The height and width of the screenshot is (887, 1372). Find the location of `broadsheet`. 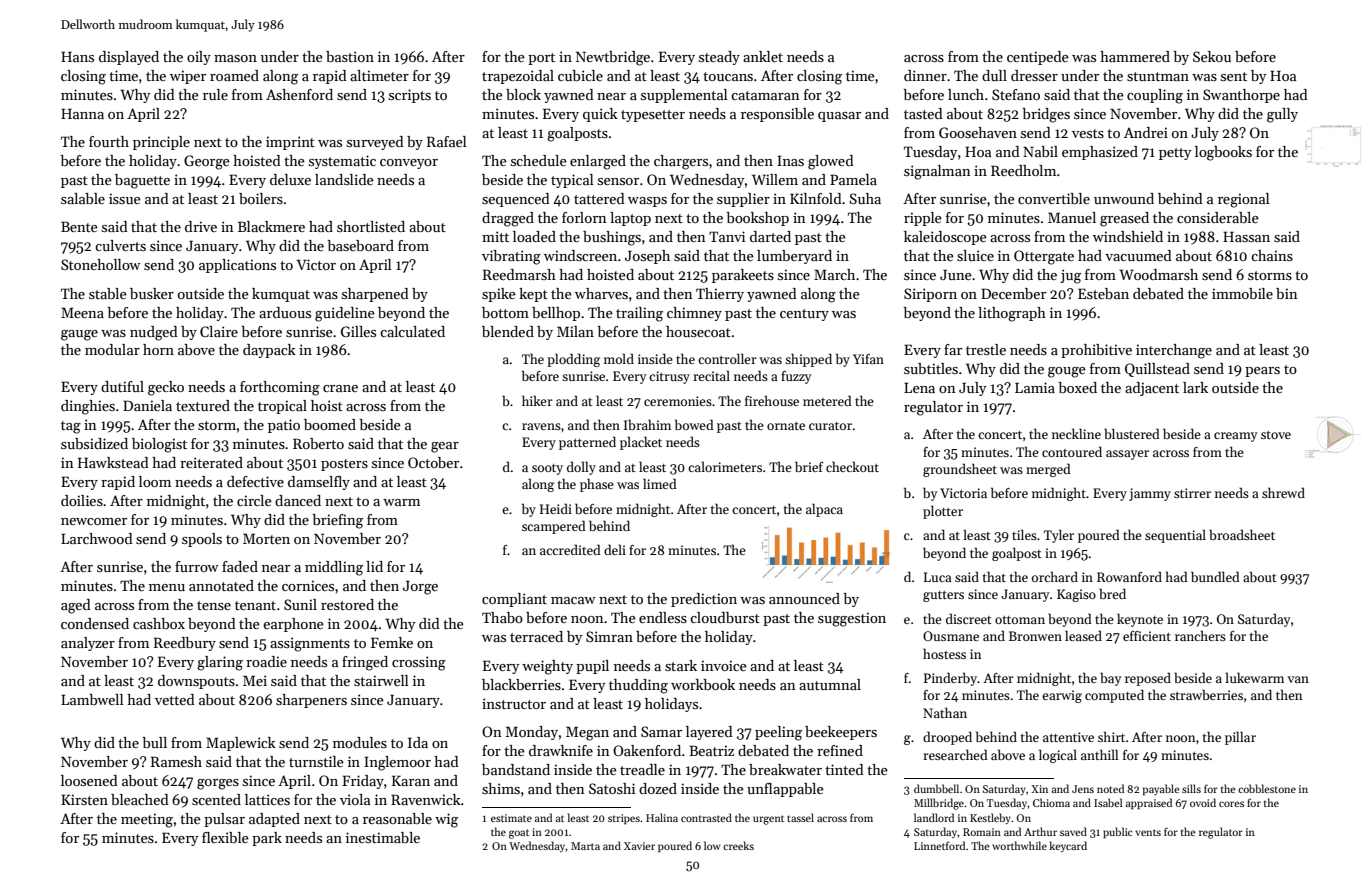

broadsheet is located at coordinates (1242, 534).
